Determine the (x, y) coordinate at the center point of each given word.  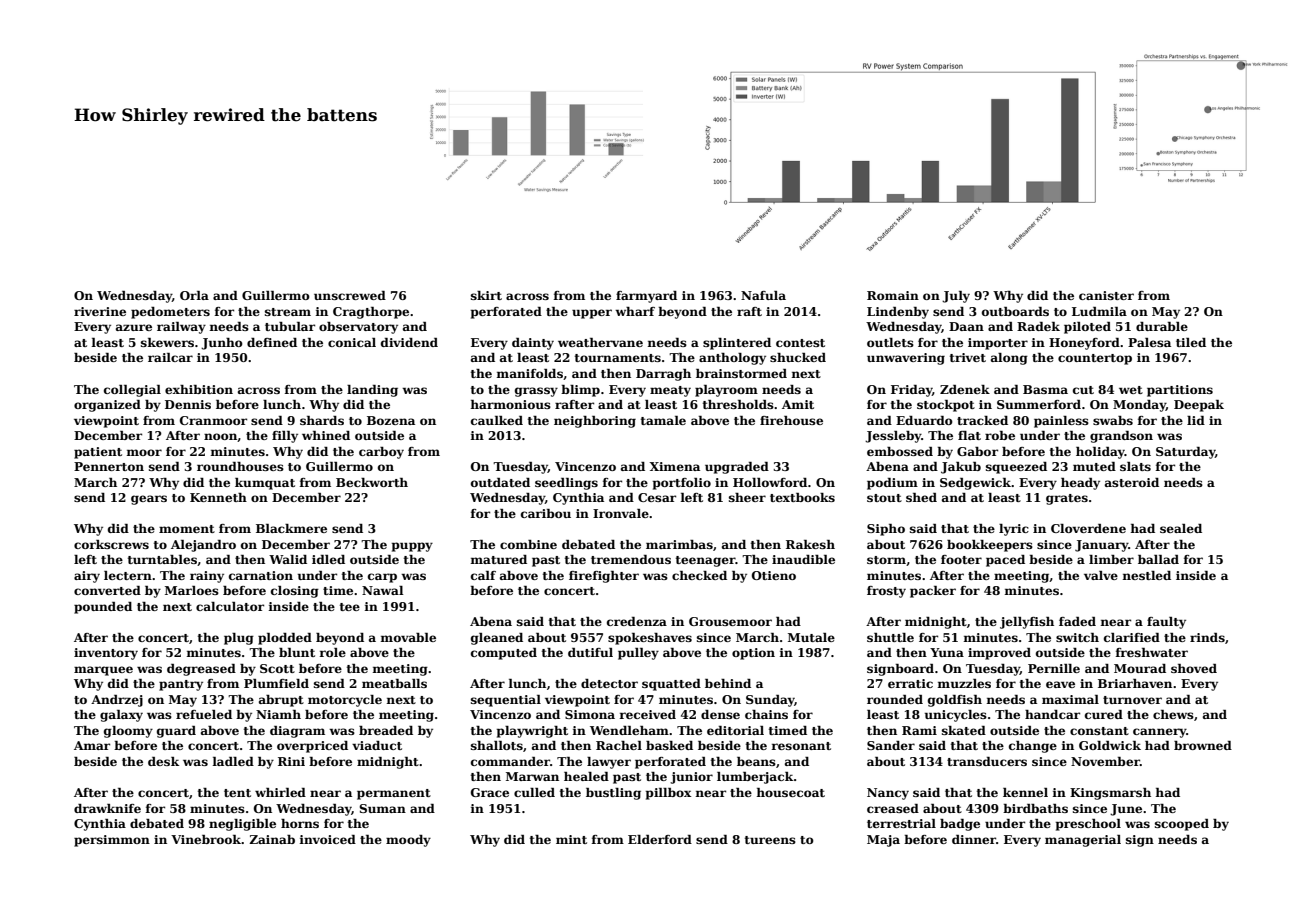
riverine (100, 311)
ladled (233, 761)
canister (1106, 295)
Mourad (1140, 668)
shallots (497, 745)
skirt (486, 295)
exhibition (199, 389)
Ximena (674, 466)
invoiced (328, 839)
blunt (297, 652)
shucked (798, 357)
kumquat (265, 484)
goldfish (955, 701)
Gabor (977, 451)
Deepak (1199, 406)
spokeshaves (650, 639)
